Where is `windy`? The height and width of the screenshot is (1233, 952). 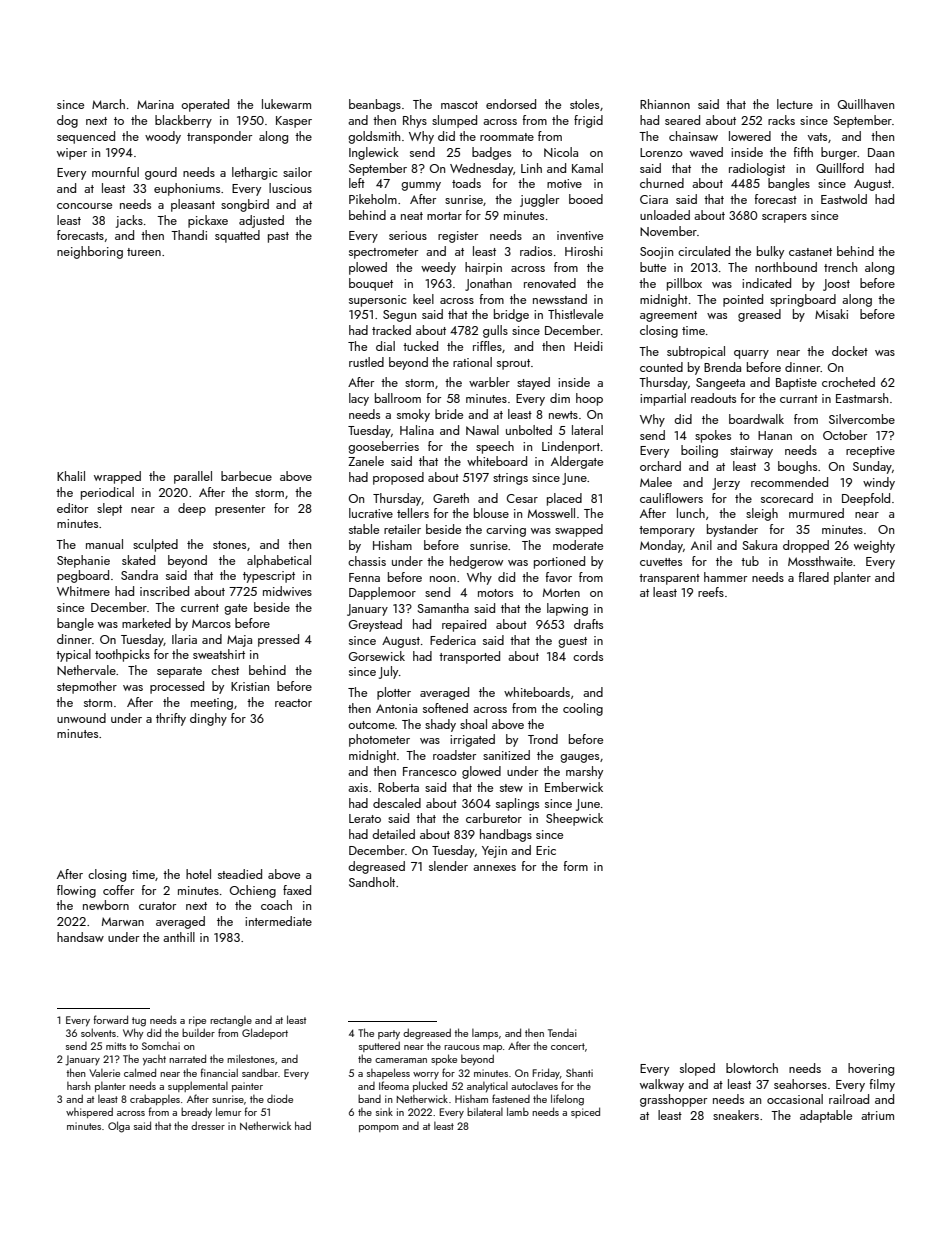
windy is located at coordinates (879, 483).
